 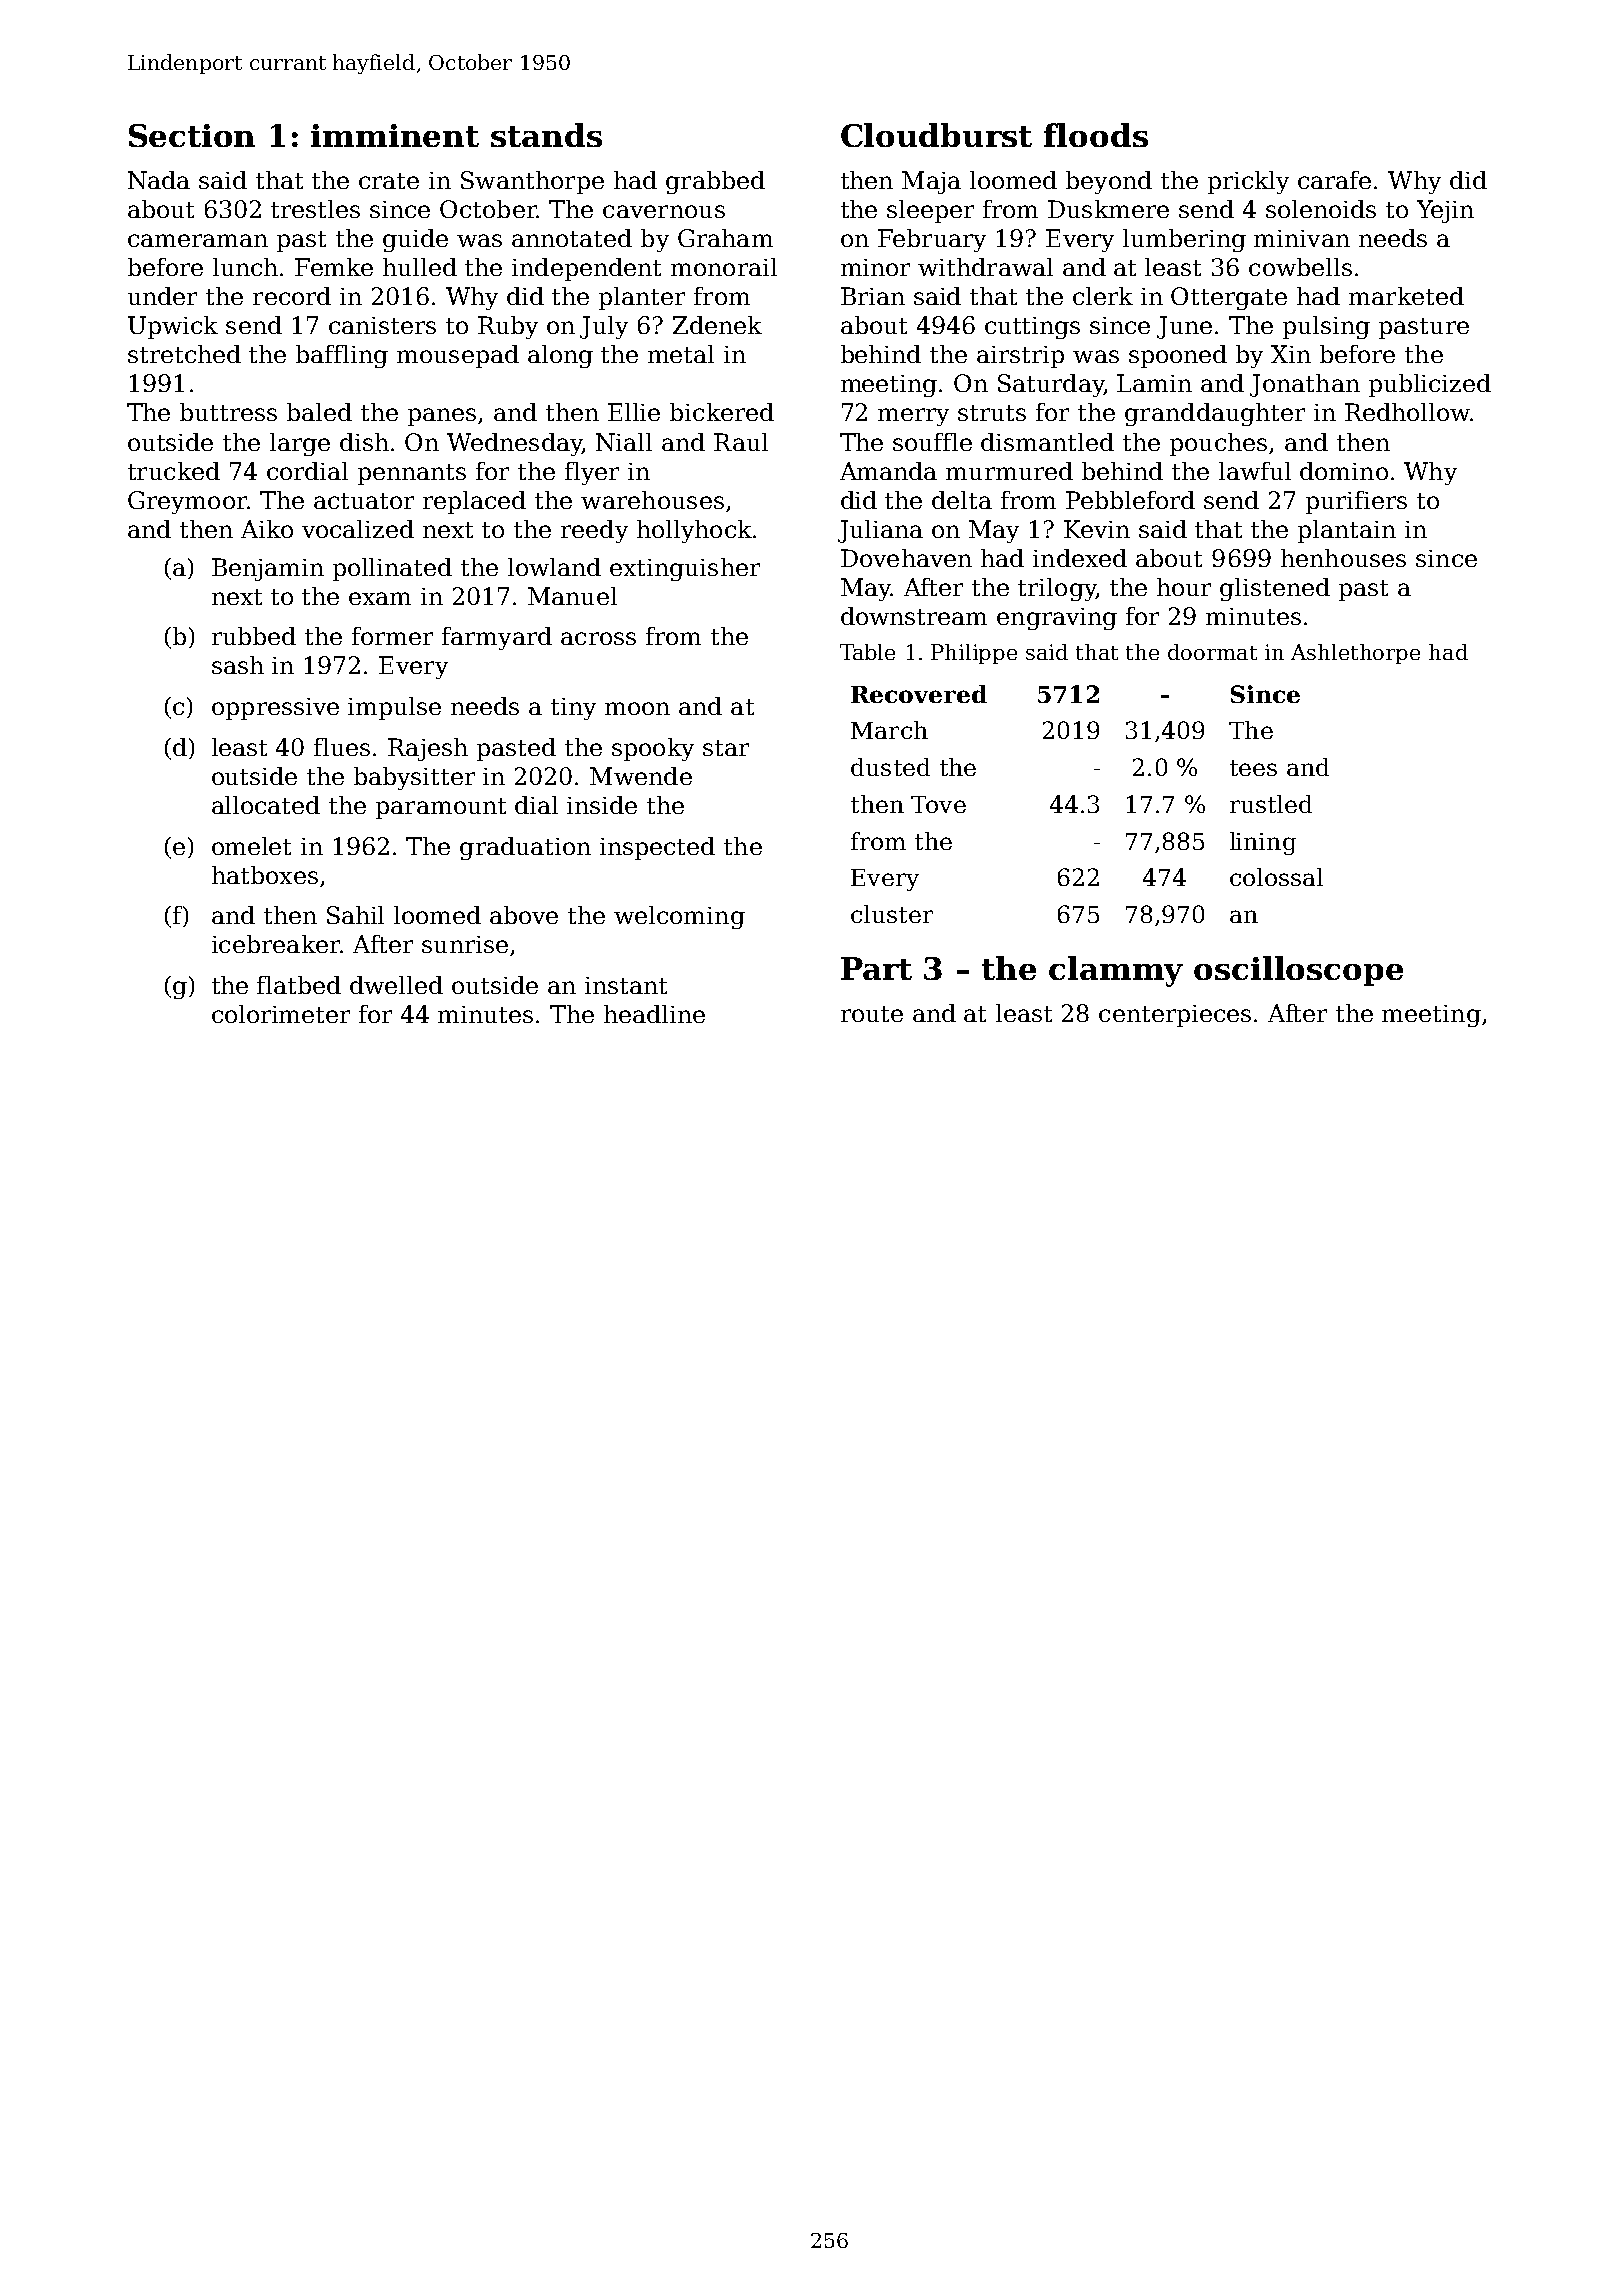 What do you see at coordinates (281, 1014) in the image?
I see `colorimeter` at bounding box center [281, 1014].
